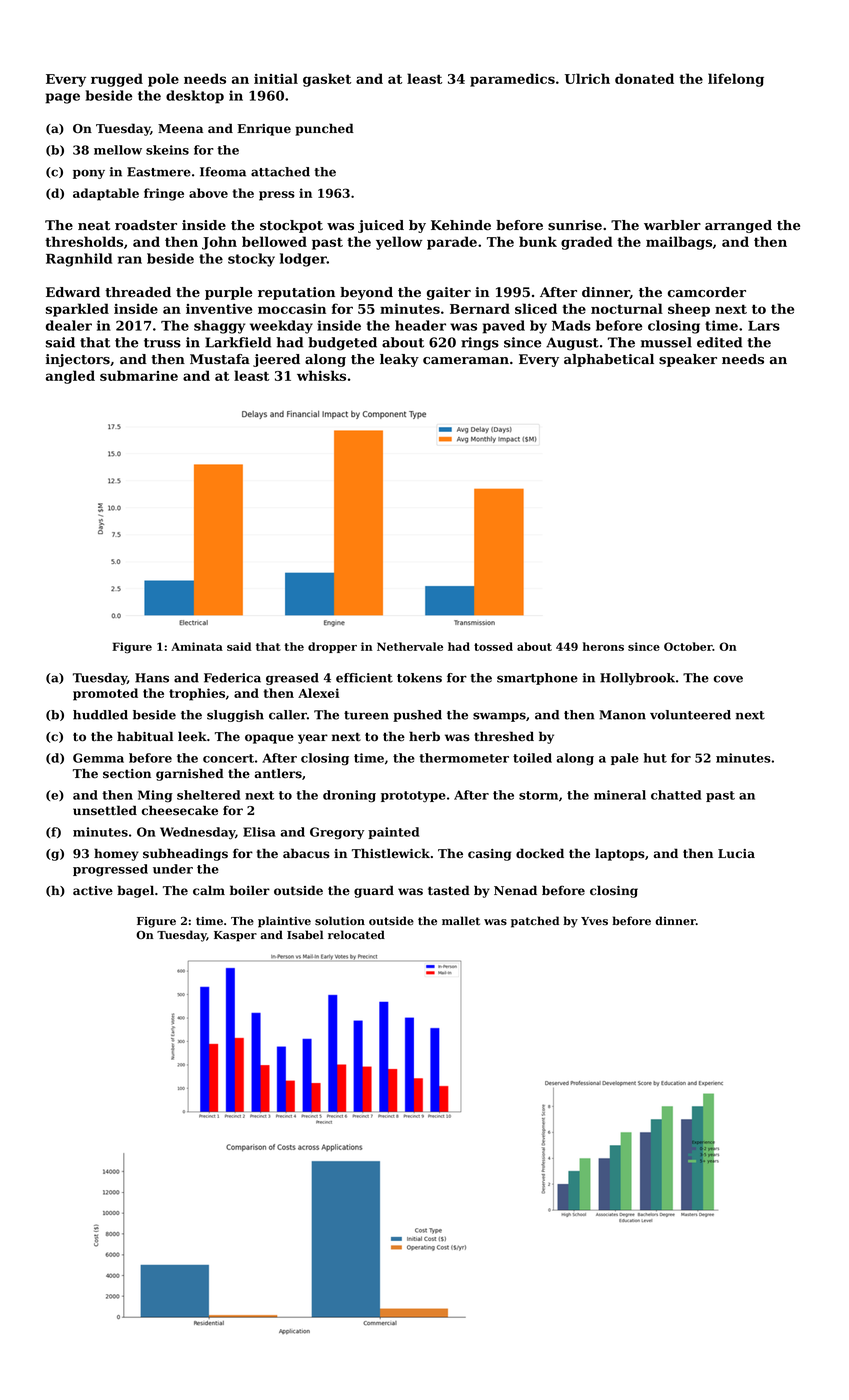 This page has width=849, height=1400. What do you see at coordinates (327, 80) in the page?
I see `gasket` at bounding box center [327, 80].
